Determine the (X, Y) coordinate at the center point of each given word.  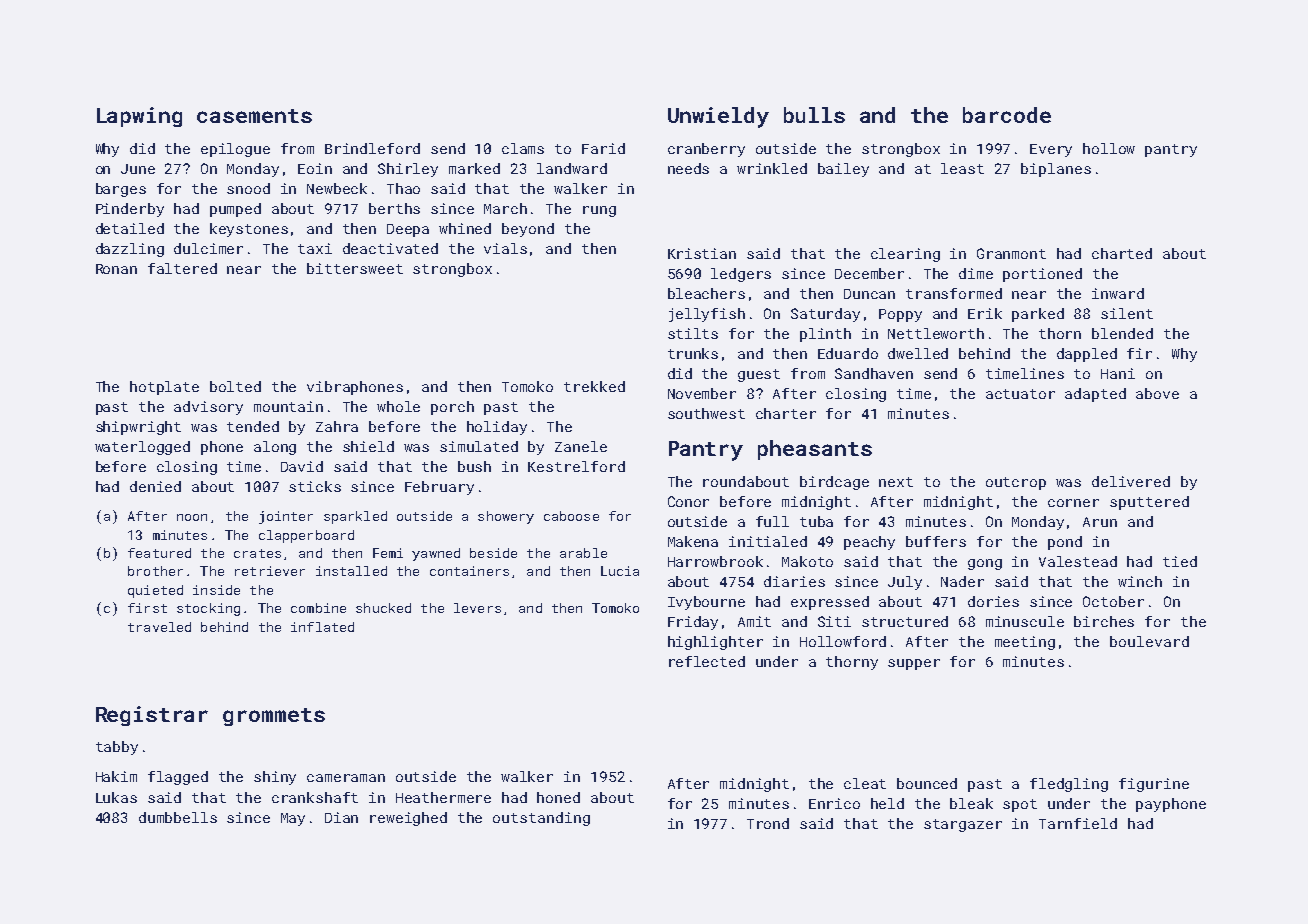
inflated (322, 627)
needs (688, 168)
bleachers (706, 293)
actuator (1020, 394)
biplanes (1056, 170)
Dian (341, 817)
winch (1140, 581)
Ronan (116, 269)
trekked (594, 386)
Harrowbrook (715, 561)
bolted (235, 386)
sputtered (1149, 503)
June (138, 169)
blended (1122, 333)
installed (351, 571)
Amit (754, 621)
